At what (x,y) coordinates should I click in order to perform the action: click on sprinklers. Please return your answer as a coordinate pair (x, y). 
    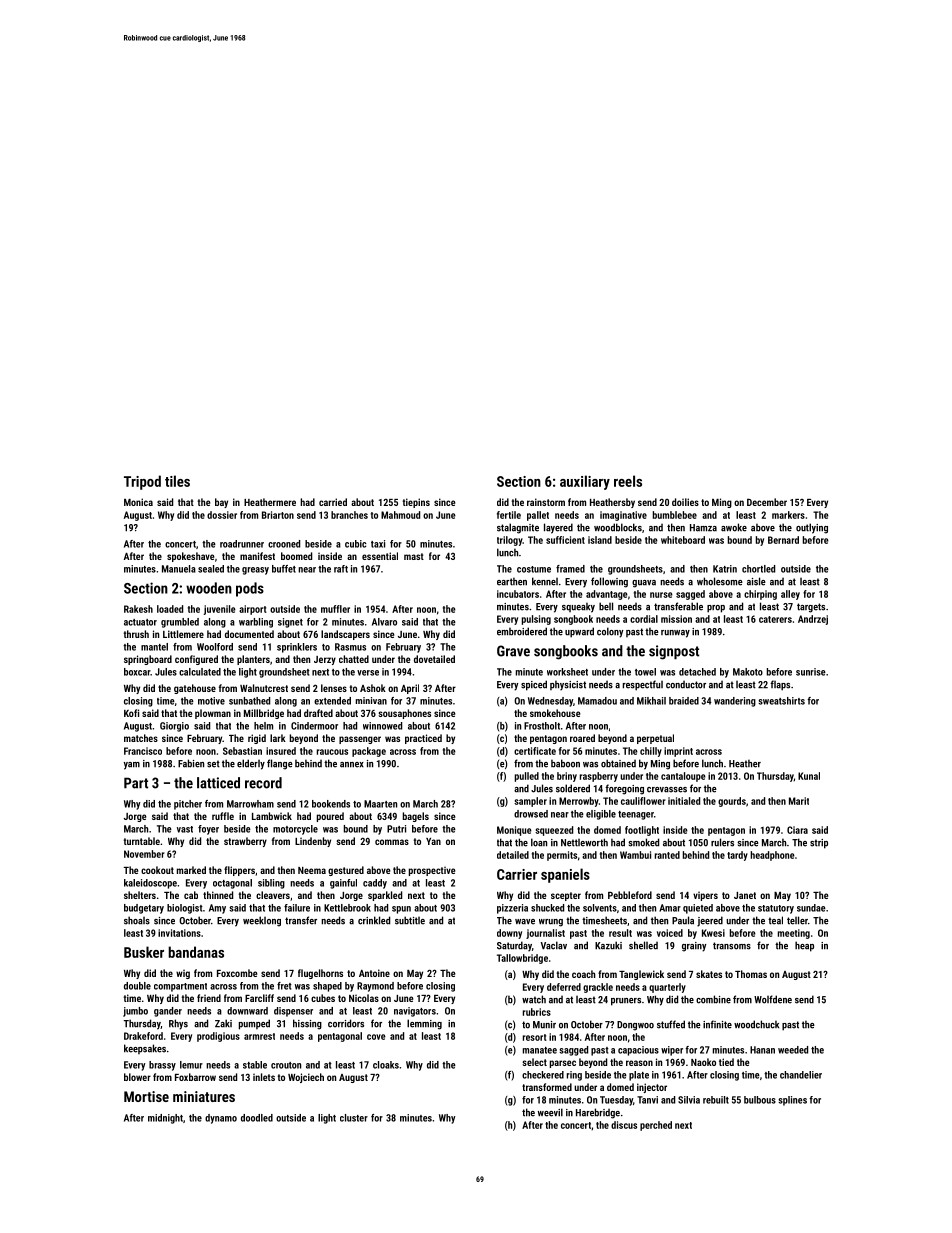
    Looking at the image, I should click on (297, 648).
